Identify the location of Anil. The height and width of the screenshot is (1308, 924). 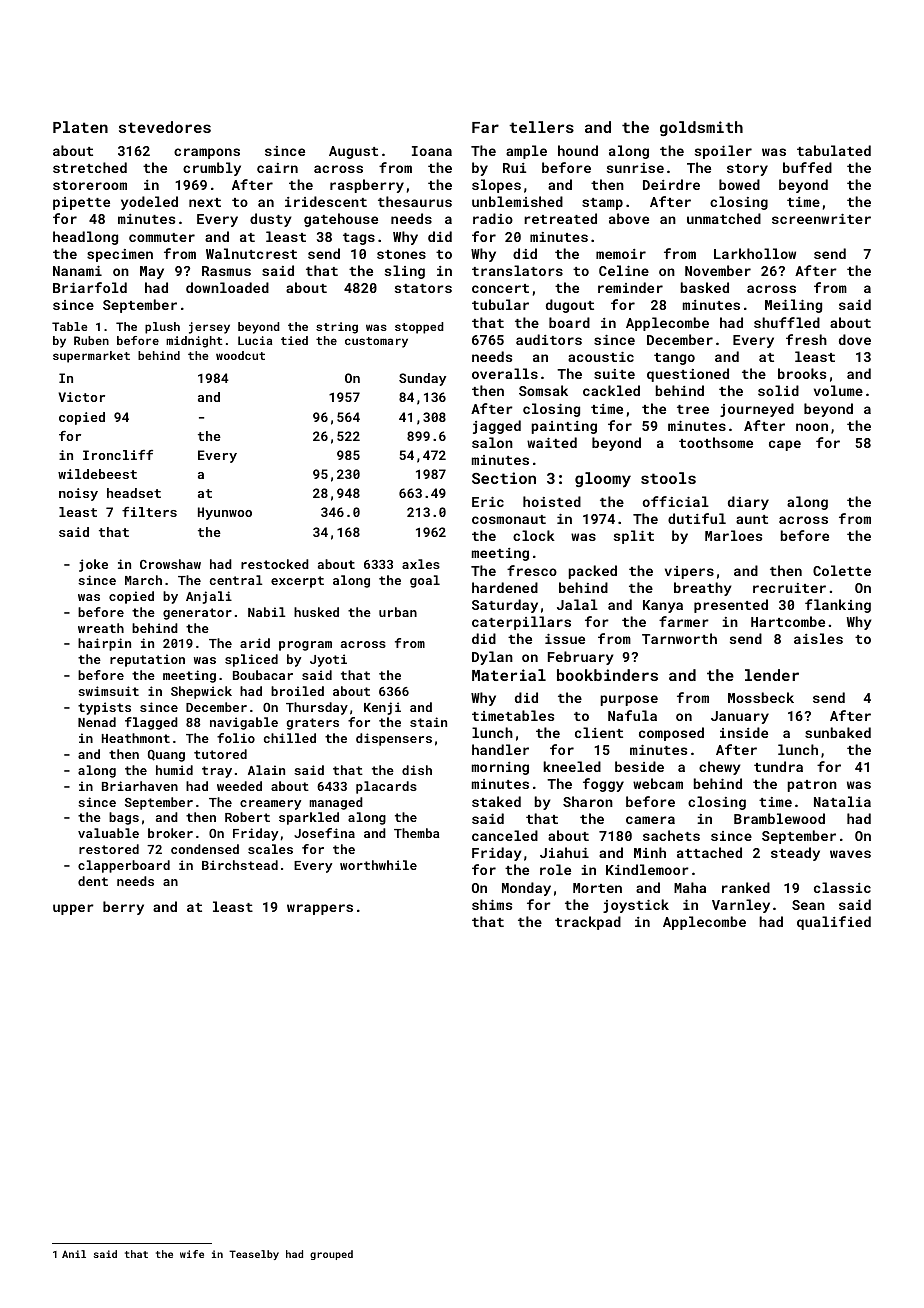
(74, 1254).
